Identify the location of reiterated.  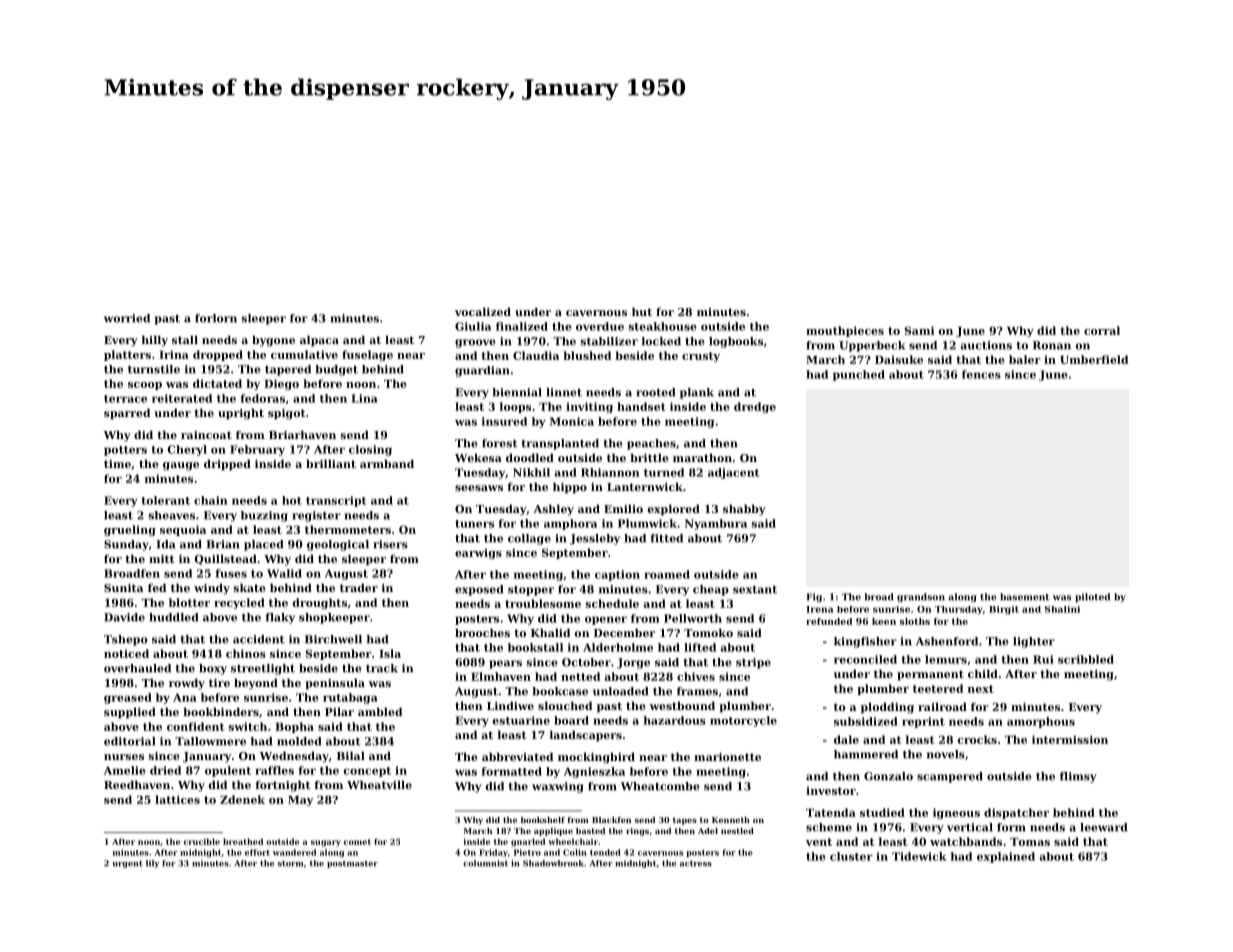
(182, 398).
